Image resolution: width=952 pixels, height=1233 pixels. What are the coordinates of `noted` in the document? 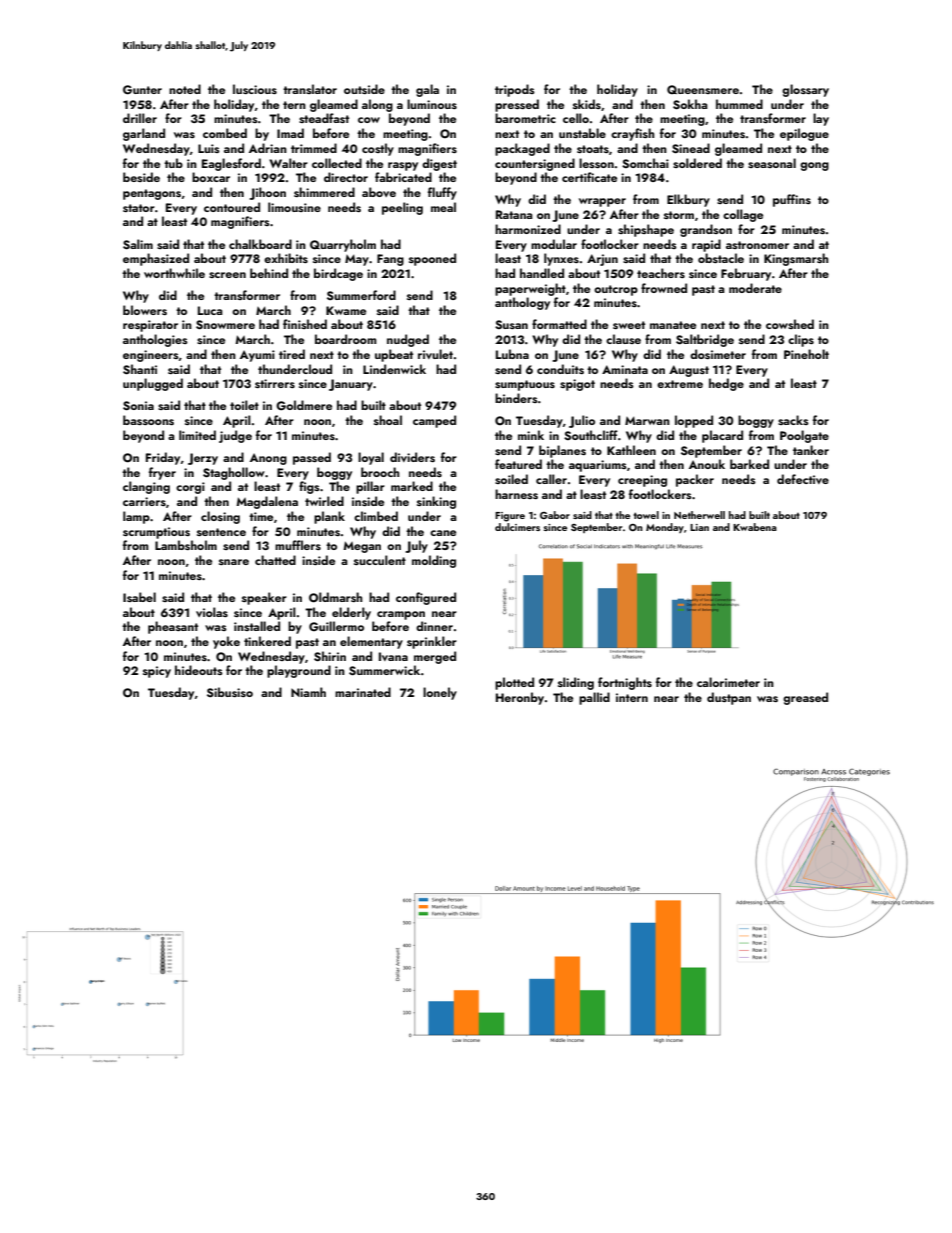 It's located at (185, 89).
